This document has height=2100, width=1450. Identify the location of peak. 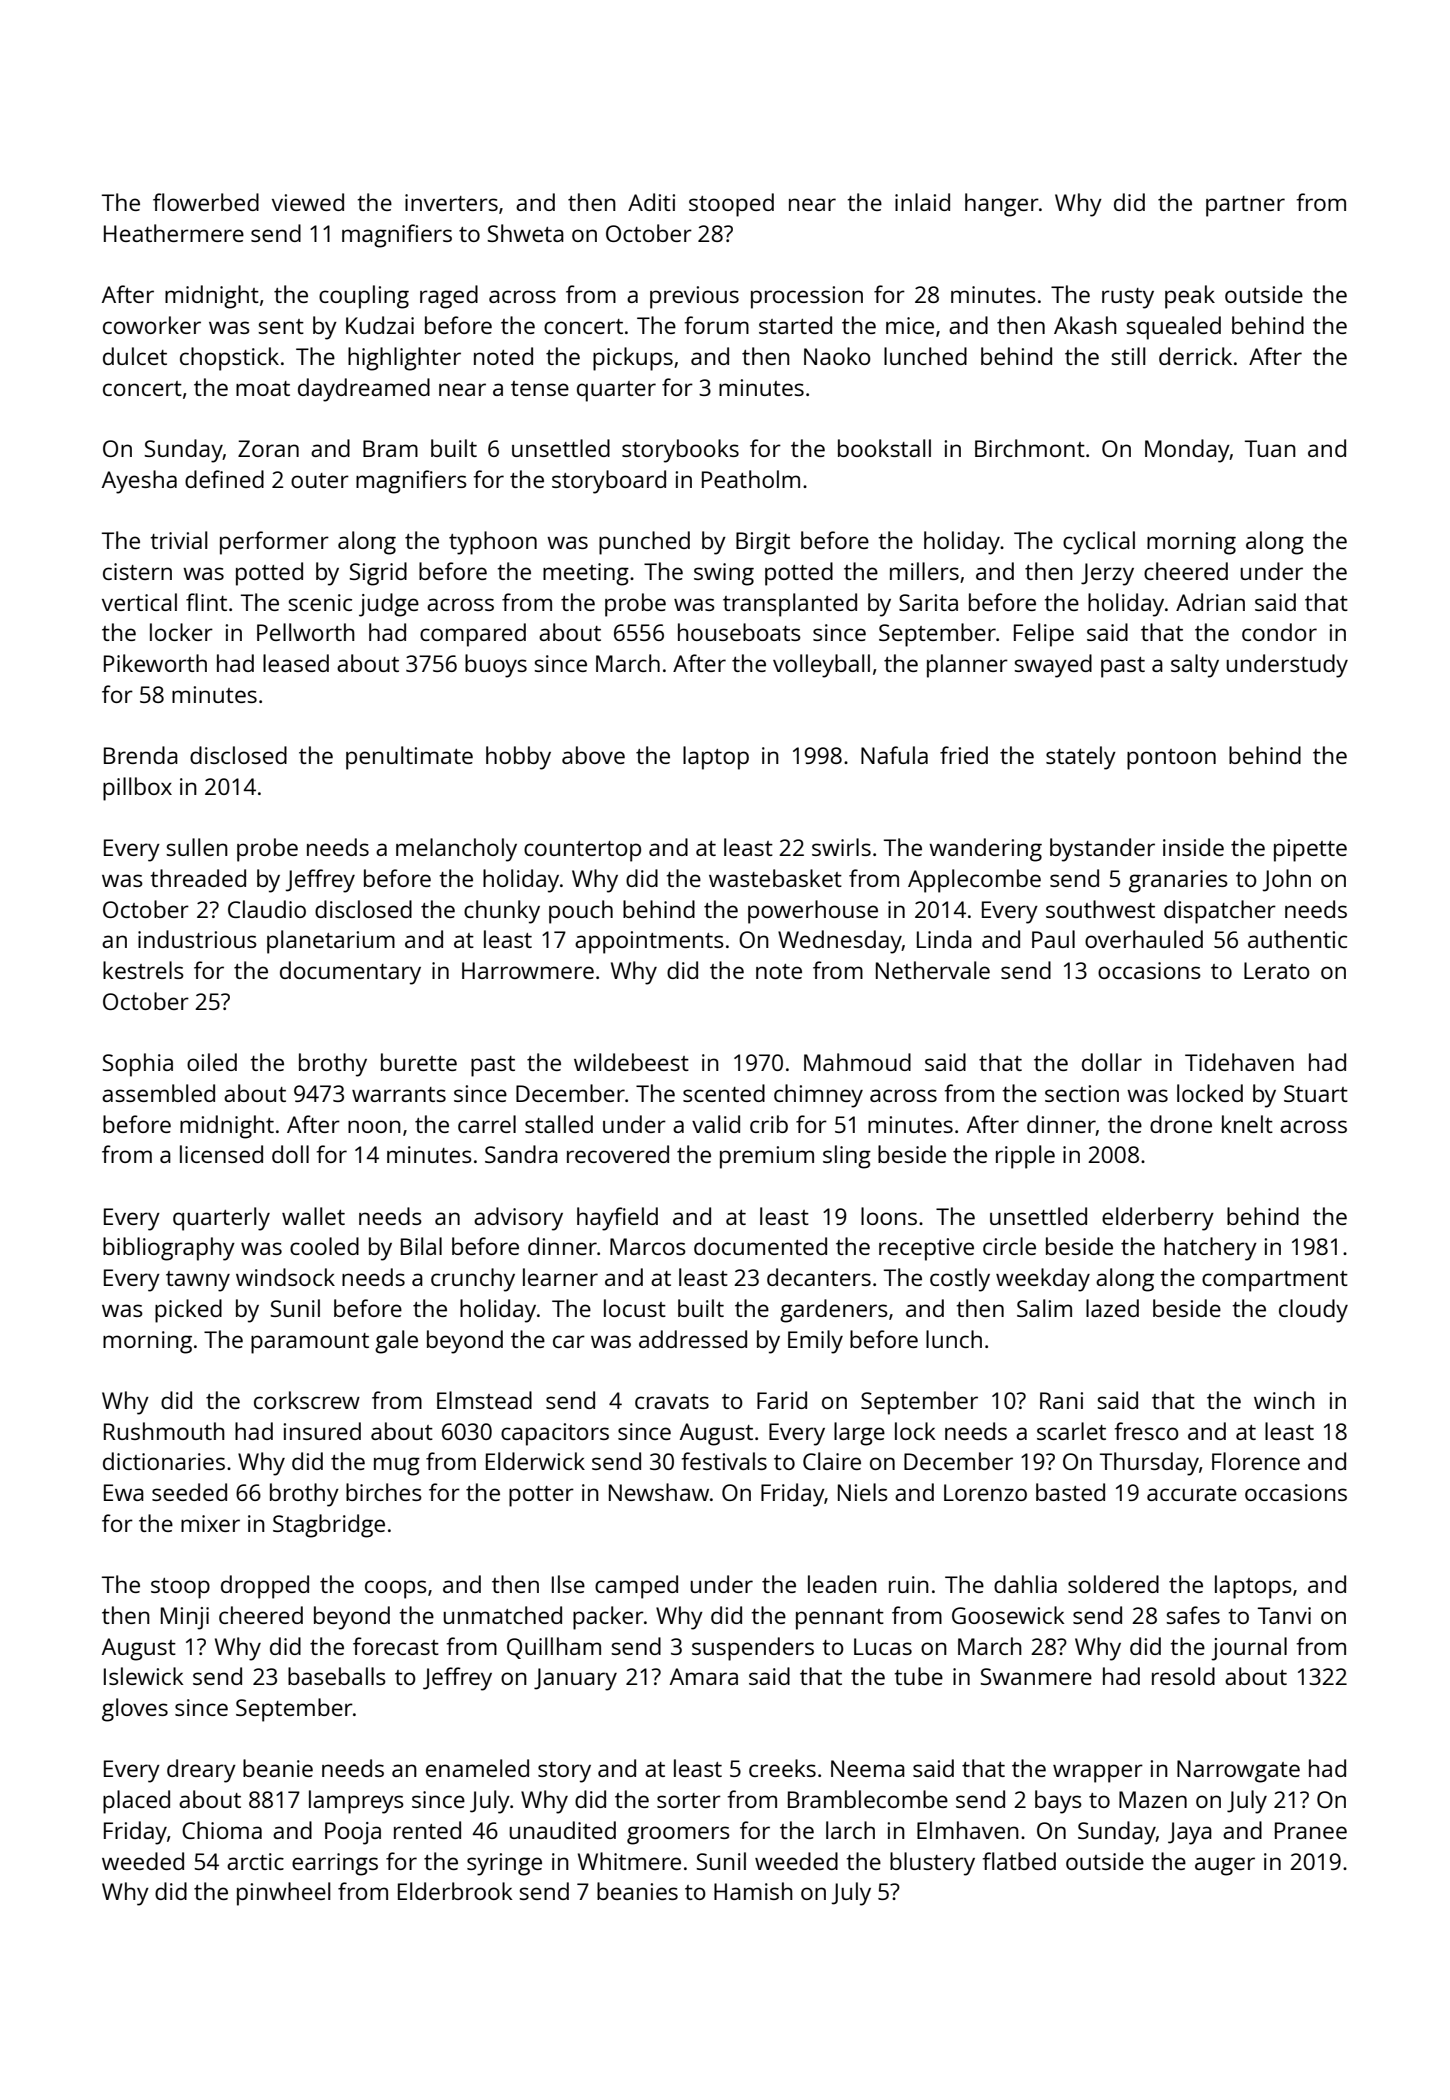
(1190, 297).
